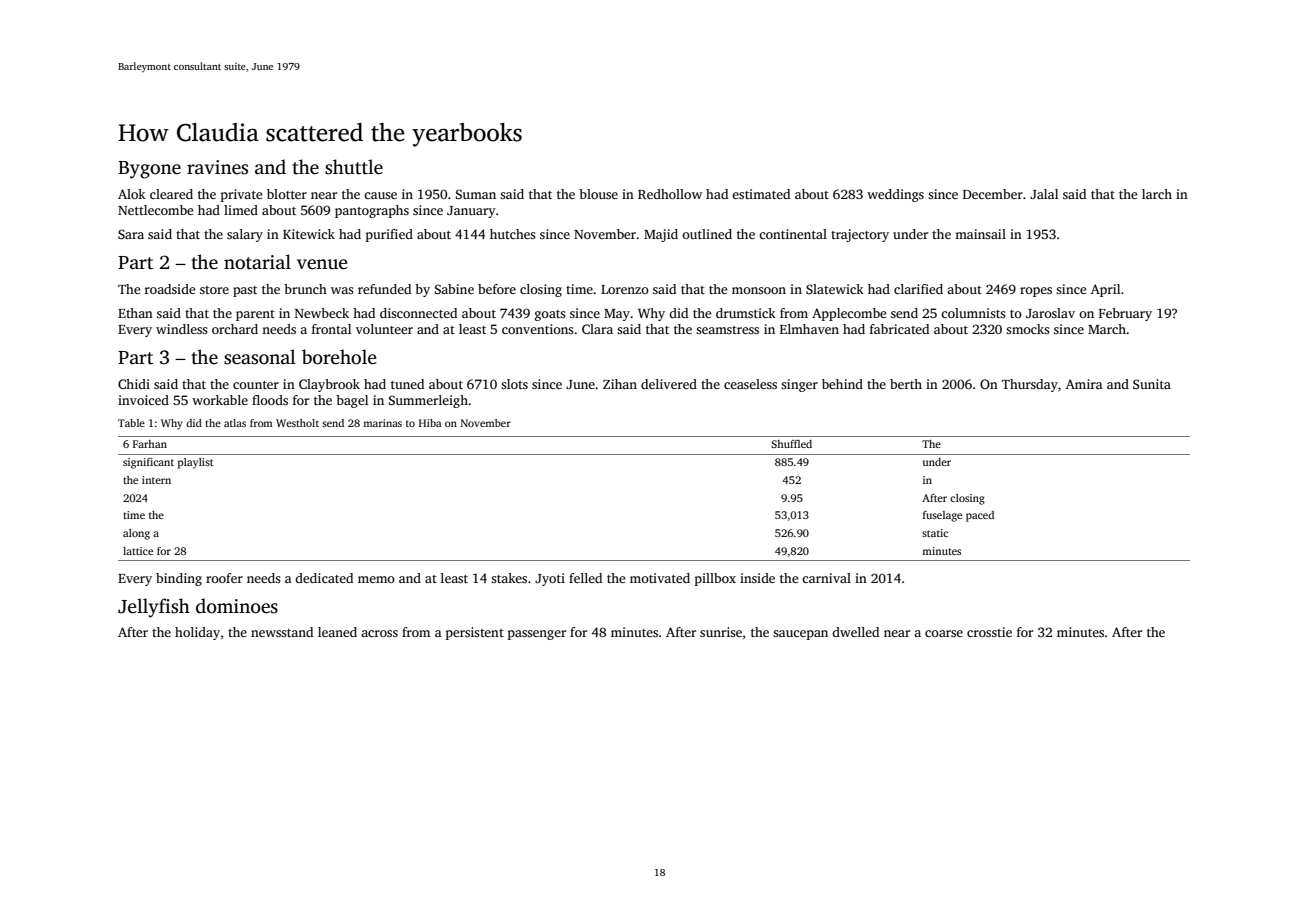 The height and width of the screenshot is (924, 1308). Describe the element at coordinates (136, 534) in the screenshot. I see `along` at that location.
